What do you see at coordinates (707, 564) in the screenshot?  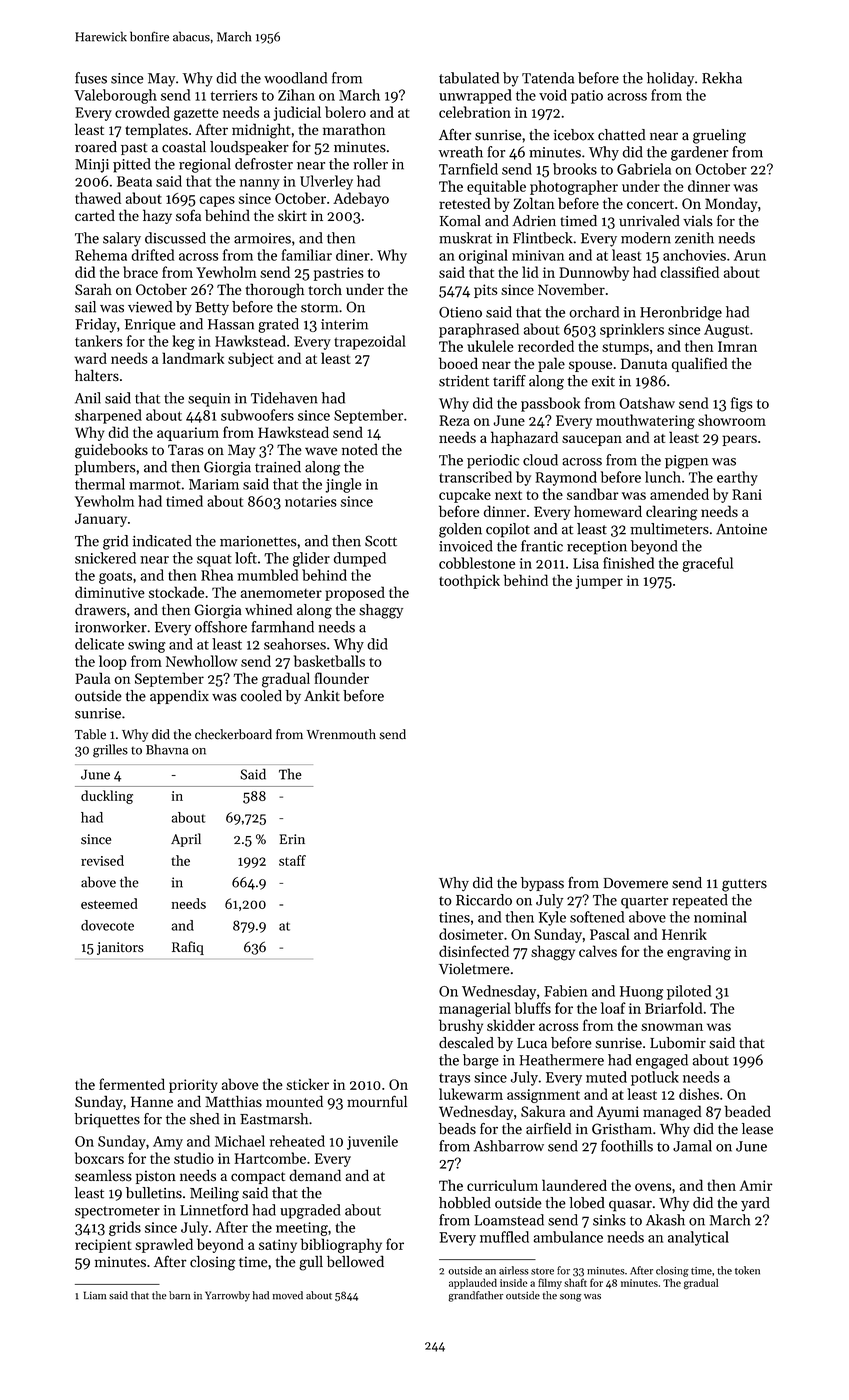 I see `graceful` at bounding box center [707, 564].
